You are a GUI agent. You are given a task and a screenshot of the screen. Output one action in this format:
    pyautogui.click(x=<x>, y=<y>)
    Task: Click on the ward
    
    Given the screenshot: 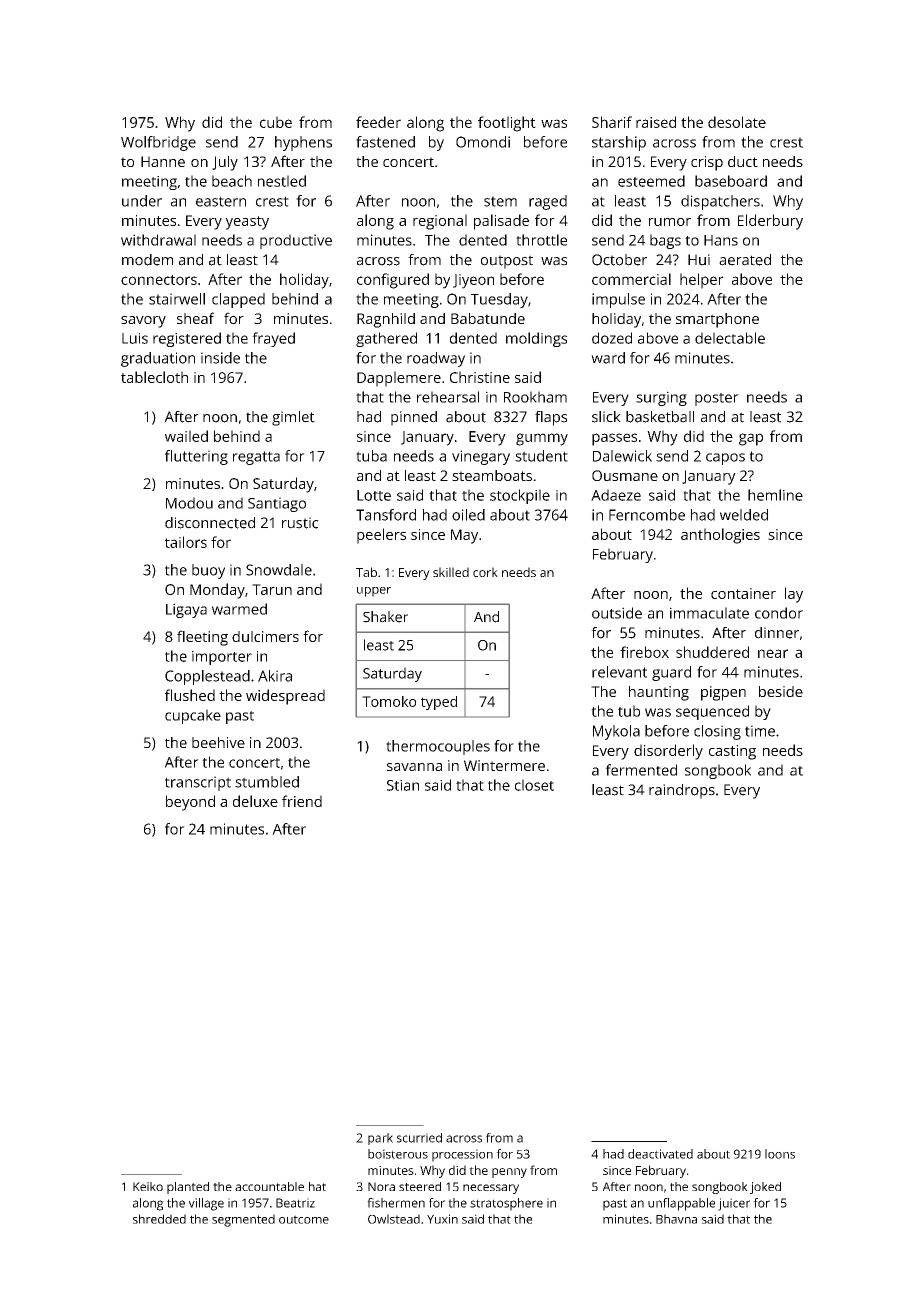 What is the action you would take?
    pyautogui.click(x=608, y=358)
